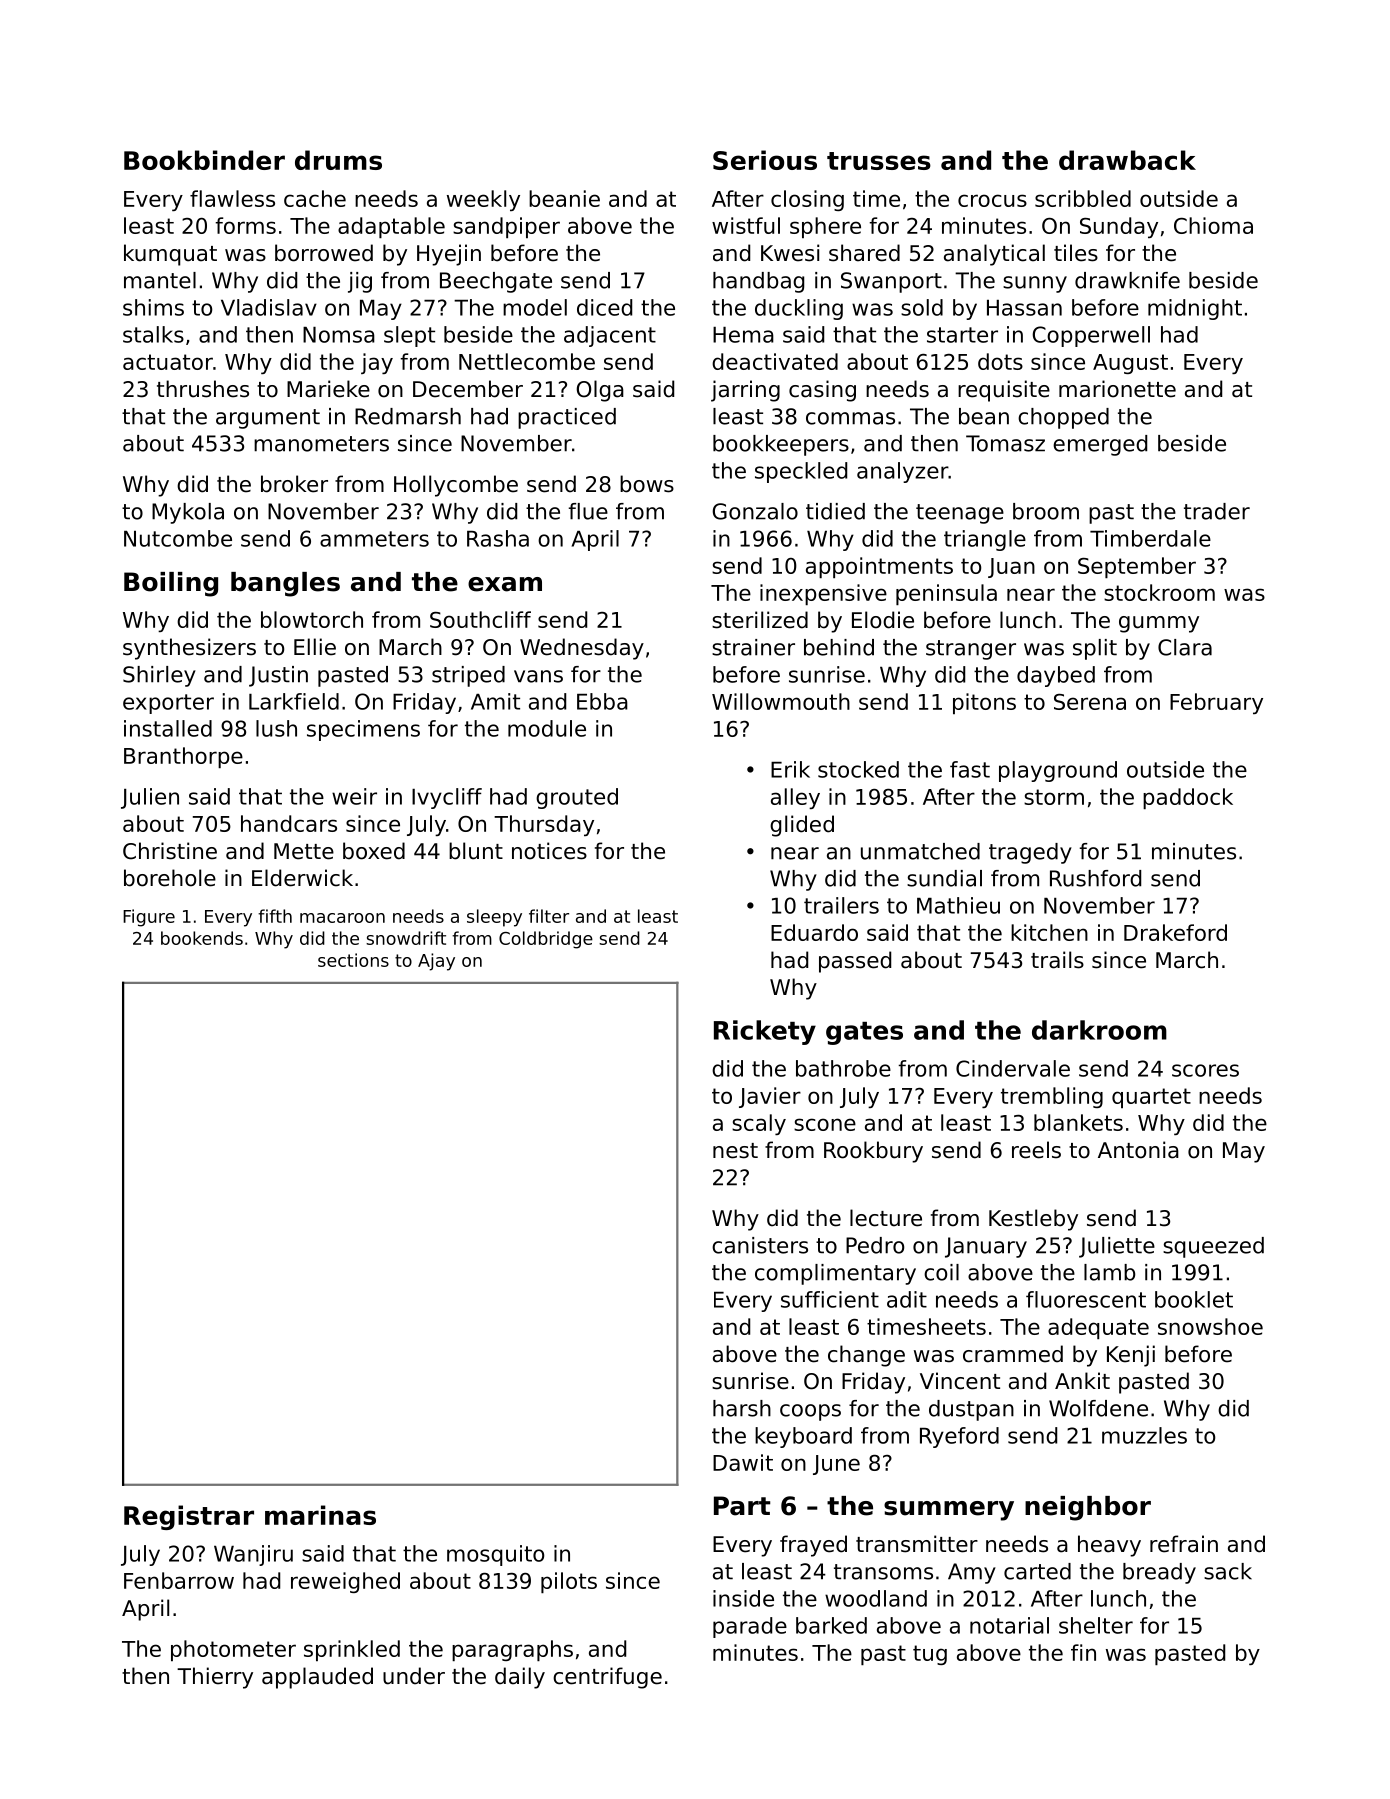 The image size is (1390, 1799). What do you see at coordinates (879, 161) in the screenshot?
I see `trusses` at bounding box center [879, 161].
